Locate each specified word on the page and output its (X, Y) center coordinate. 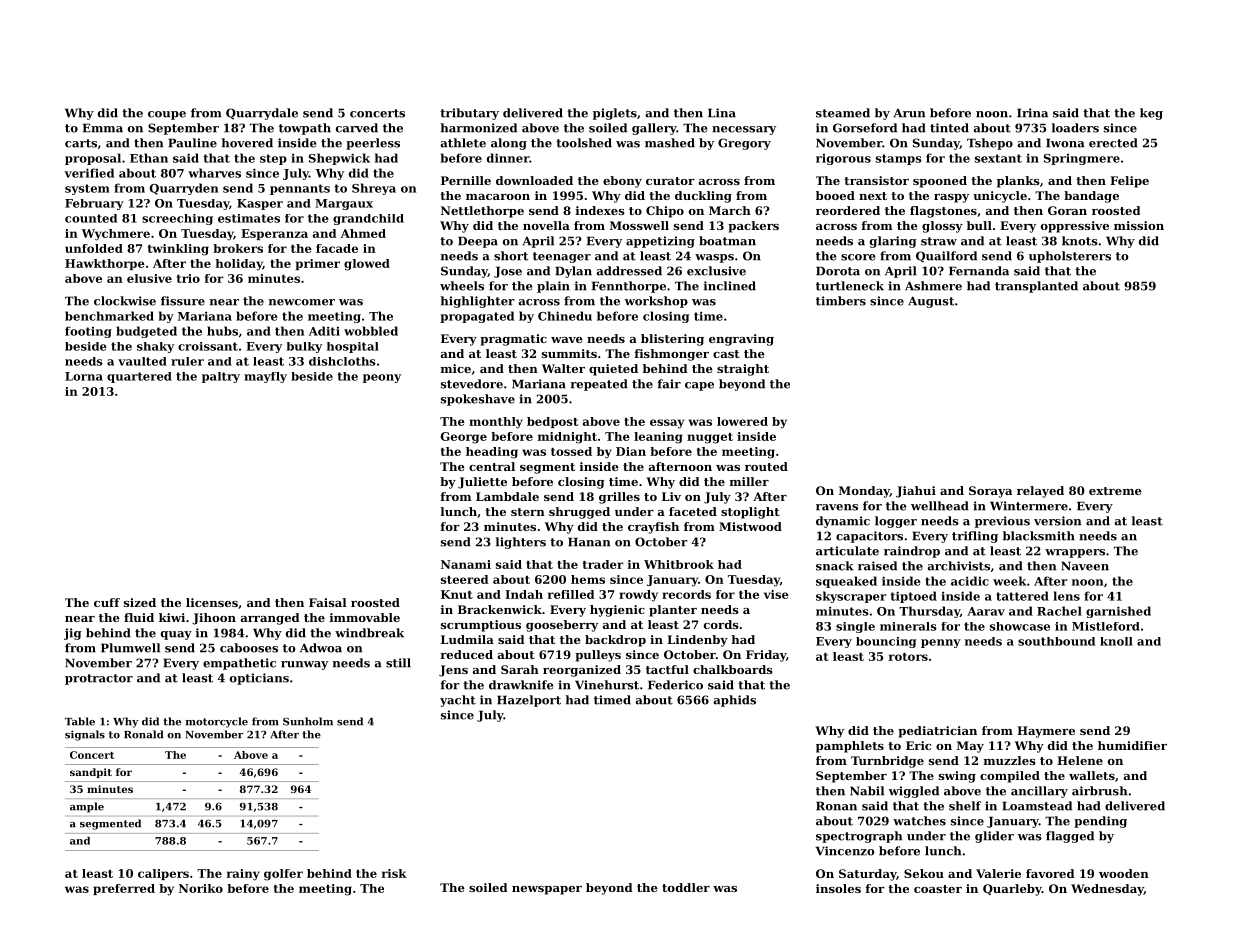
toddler (686, 887)
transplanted (1036, 287)
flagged (1070, 837)
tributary (469, 114)
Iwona (1065, 143)
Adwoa (321, 648)
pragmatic (513, 340)
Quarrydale (262, 114)
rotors (908, 657)
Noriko (201, 888)
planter (673, 611)
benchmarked (109, 316)
